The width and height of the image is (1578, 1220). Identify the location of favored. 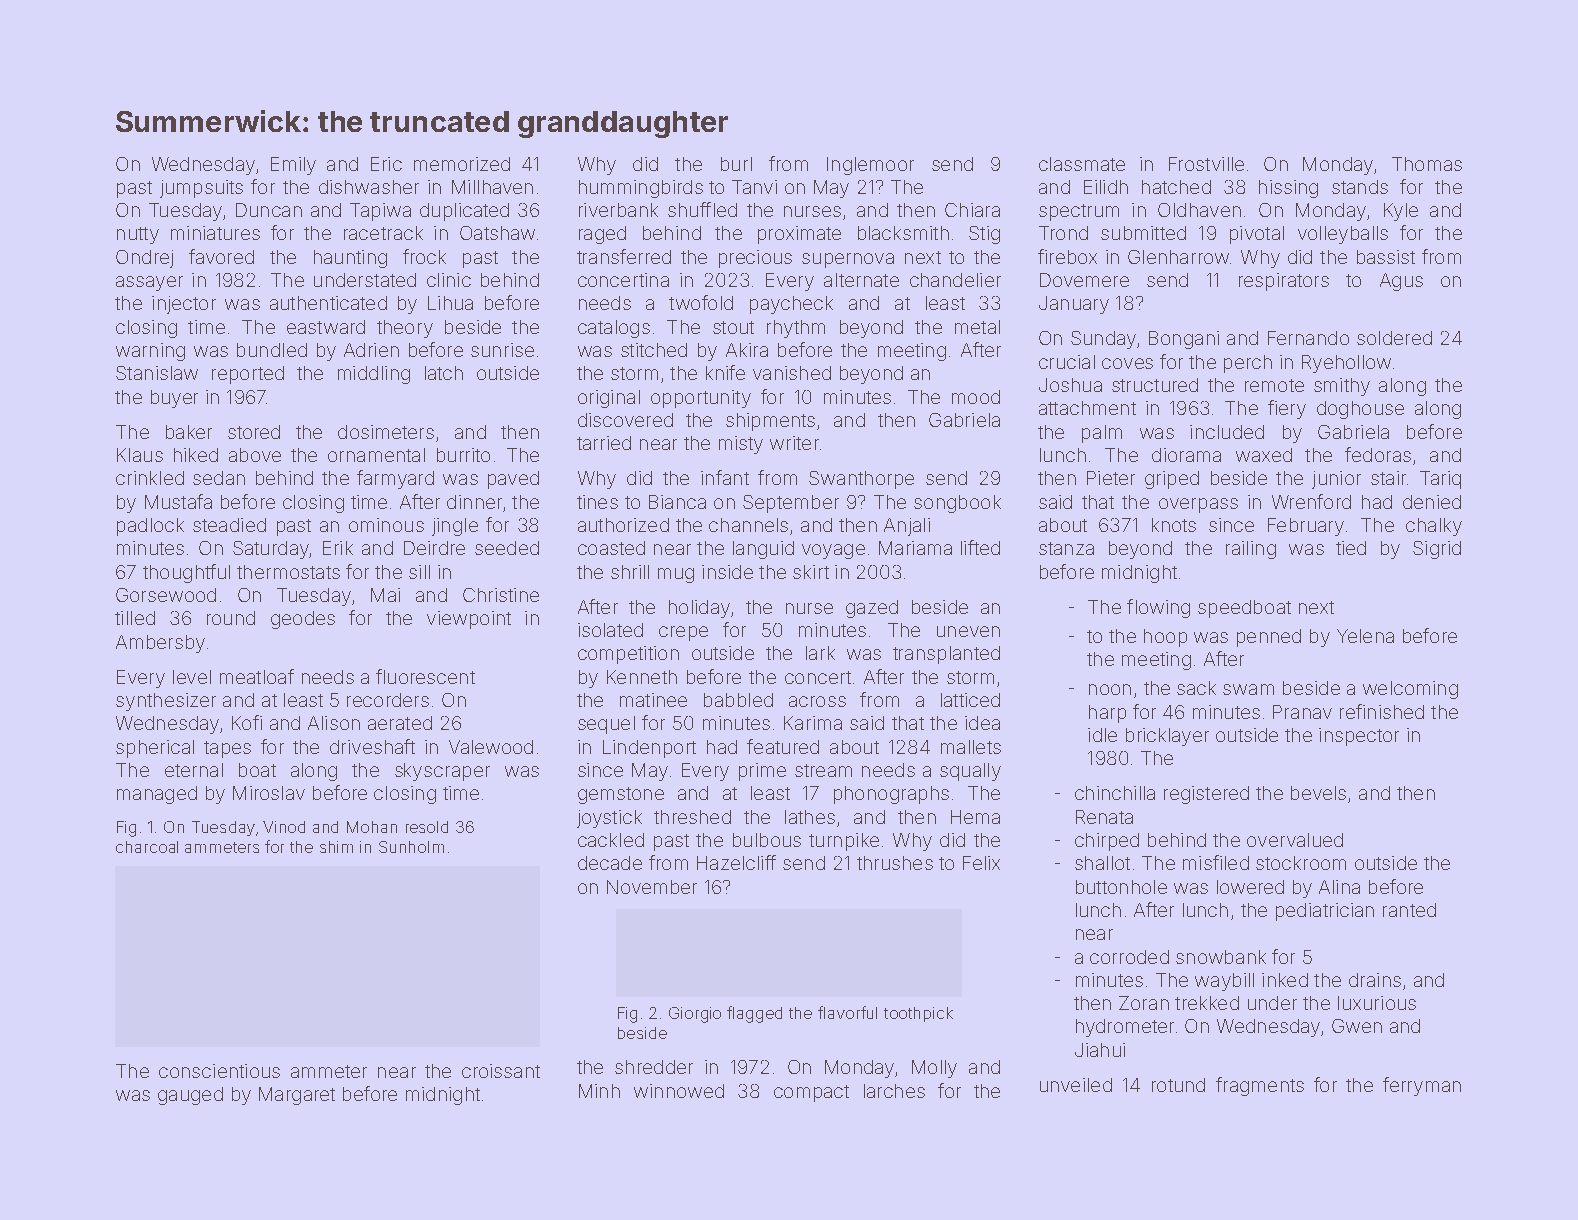
(221, 256).
